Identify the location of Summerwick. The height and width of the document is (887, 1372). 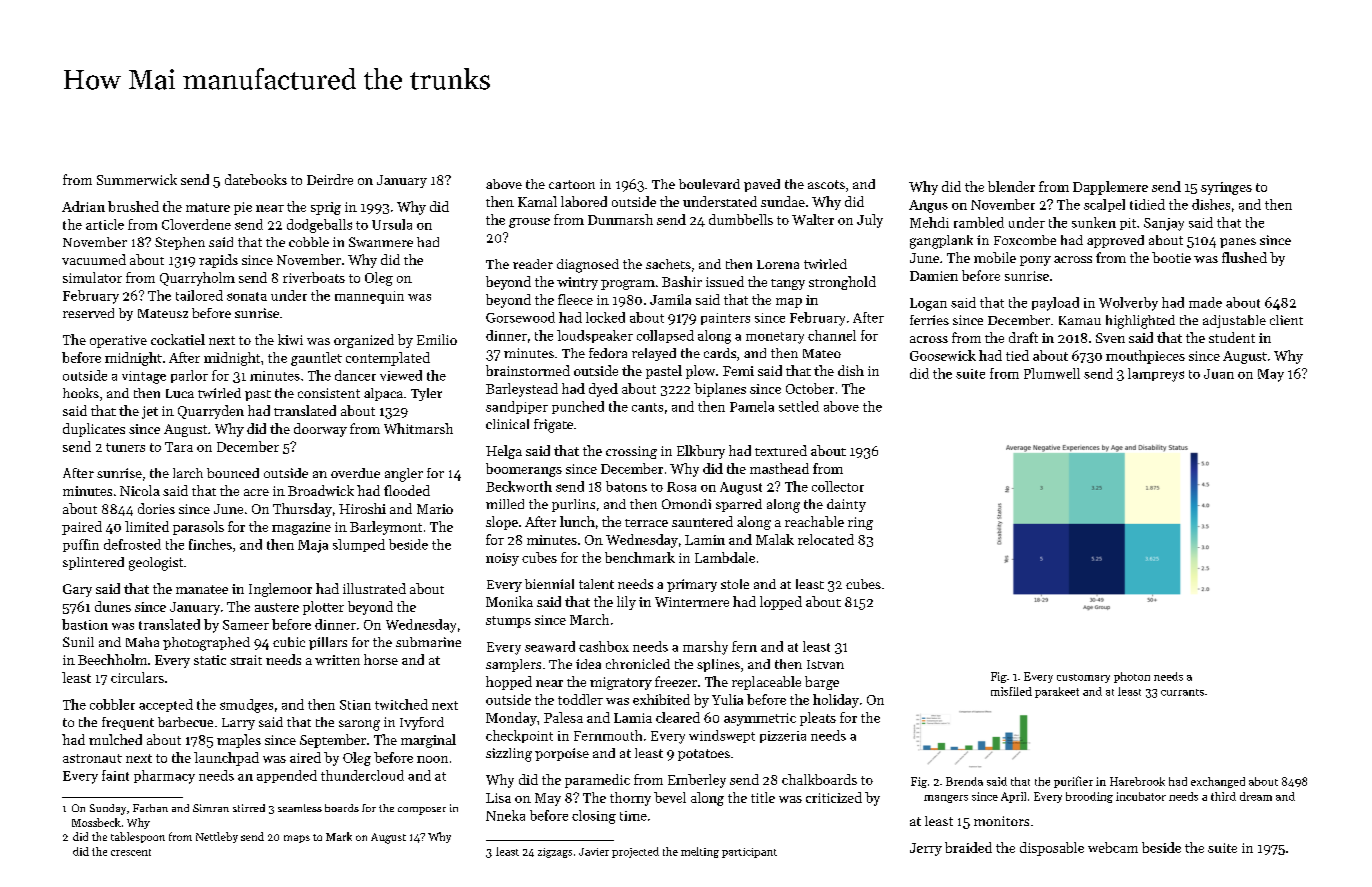
(137, 179).
